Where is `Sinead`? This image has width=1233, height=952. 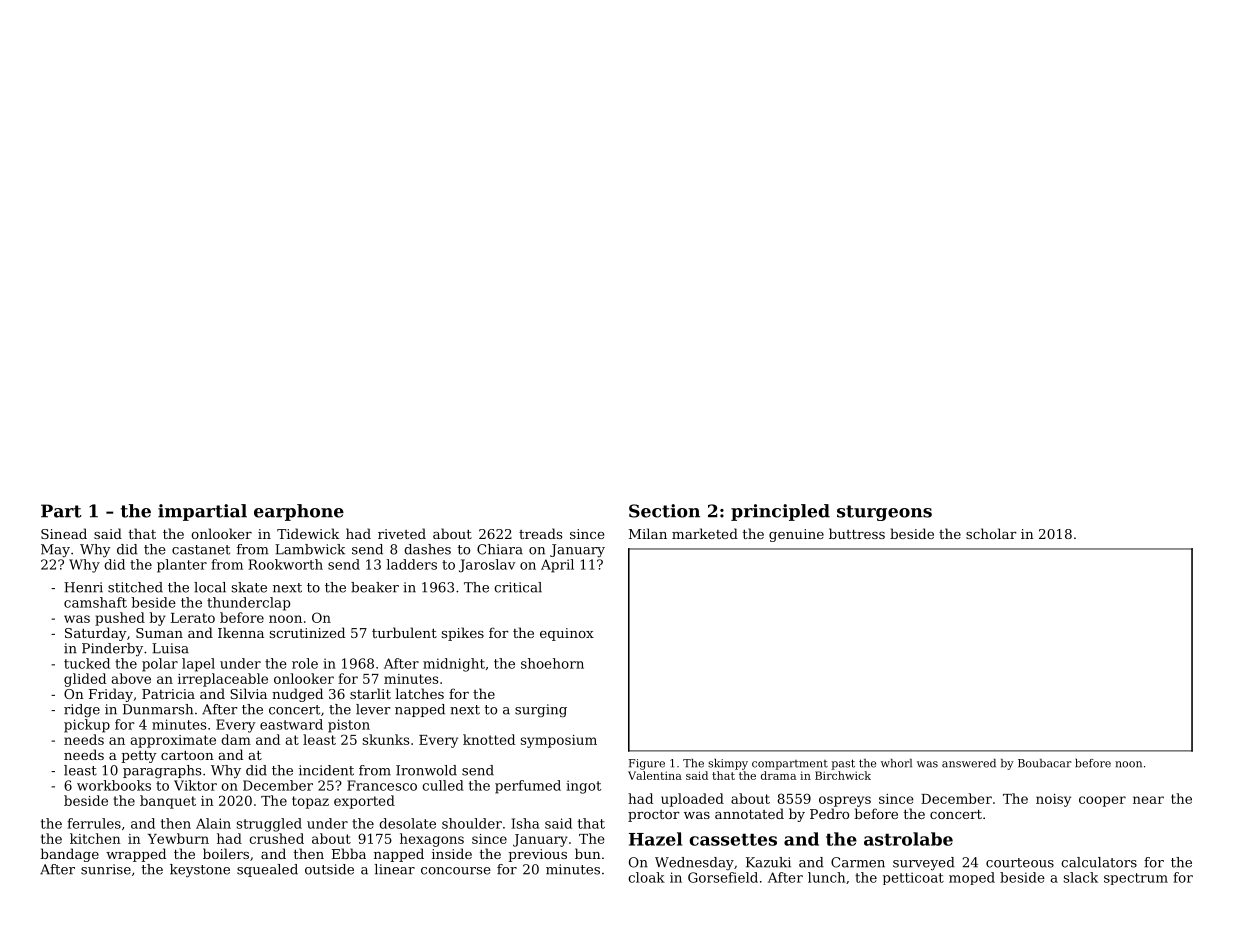
Sinead is located at coordinates (64, 533).
